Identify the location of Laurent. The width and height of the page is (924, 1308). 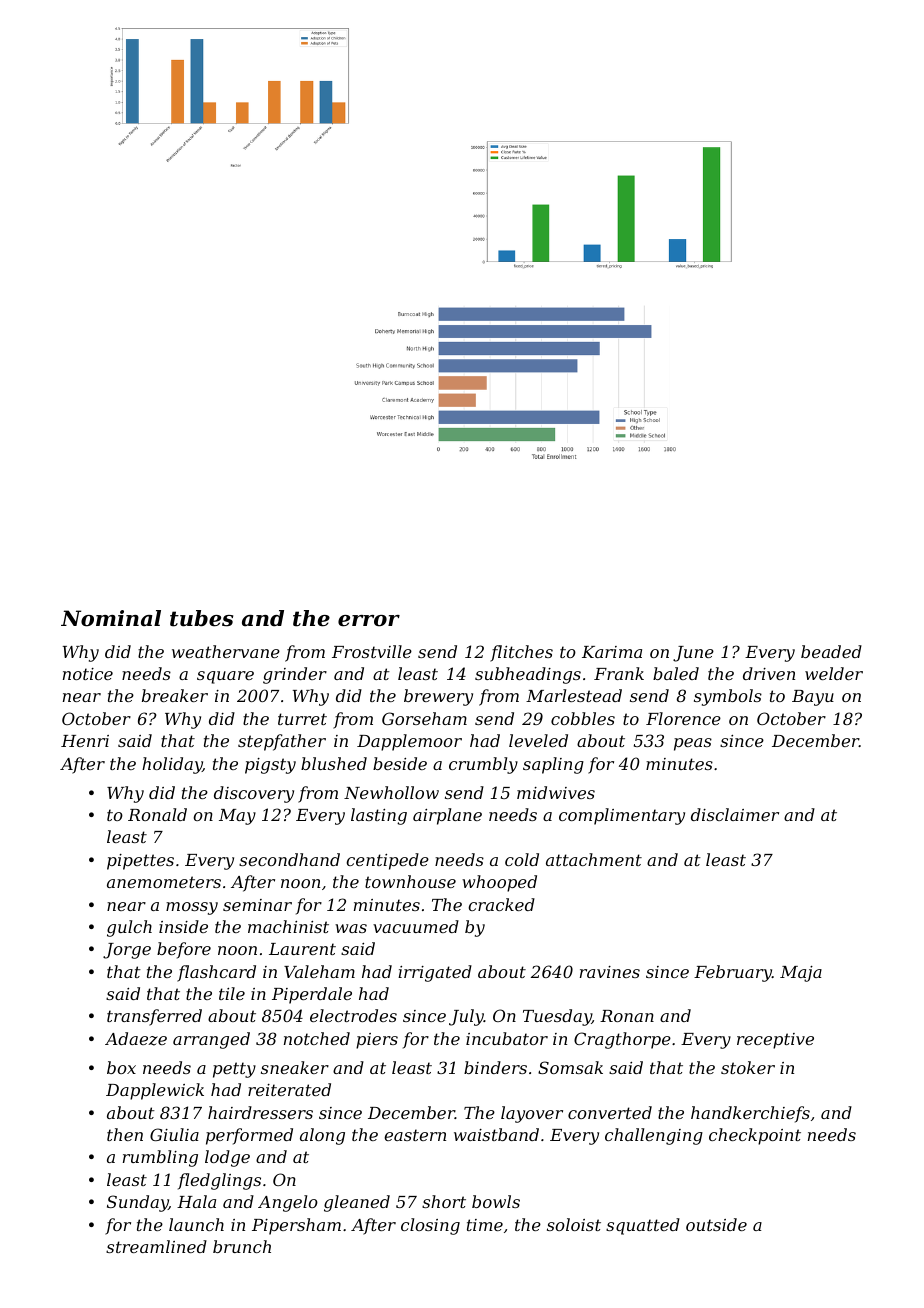
(302, 949).
